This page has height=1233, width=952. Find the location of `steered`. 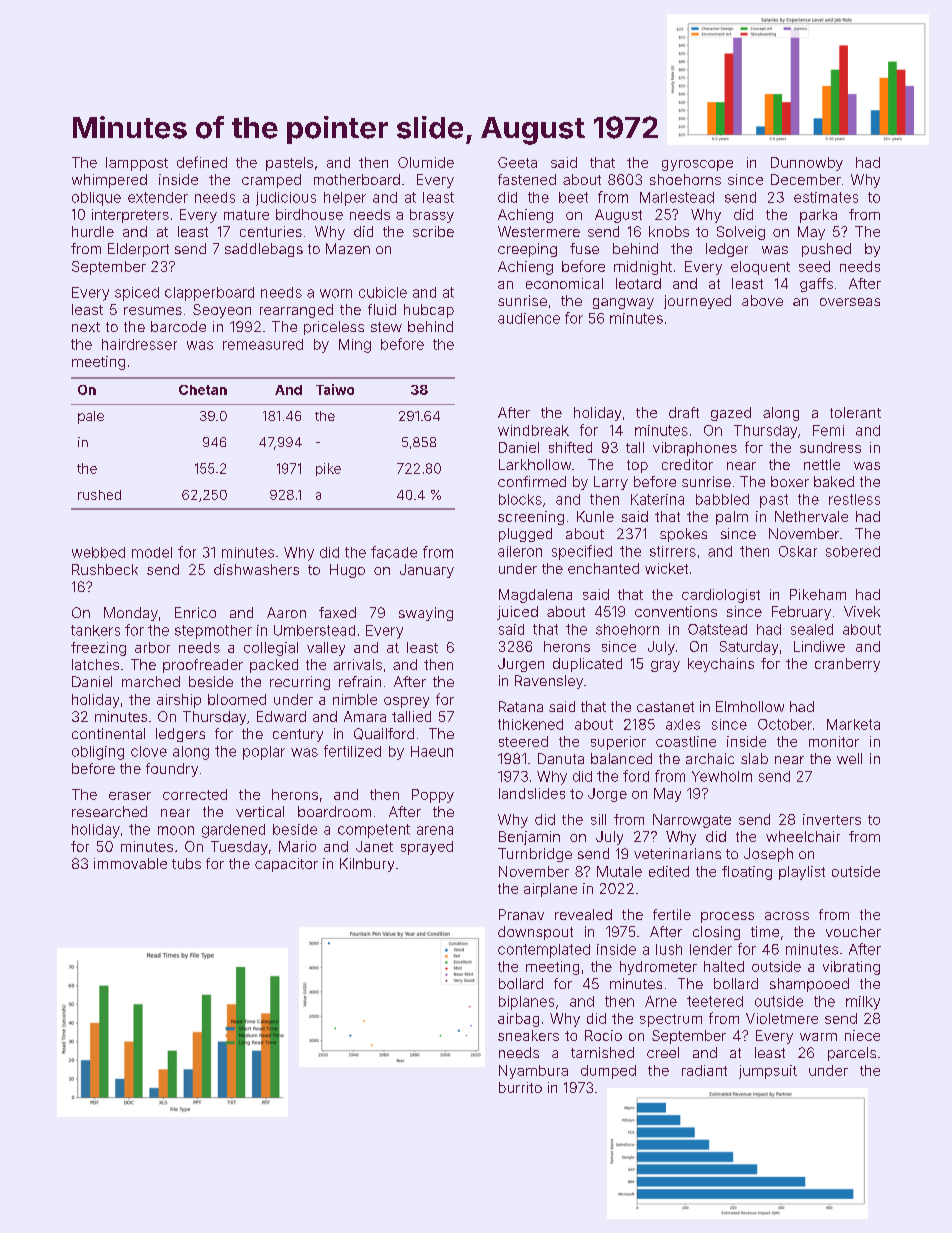

steered is located at coordinates (523, 741).
